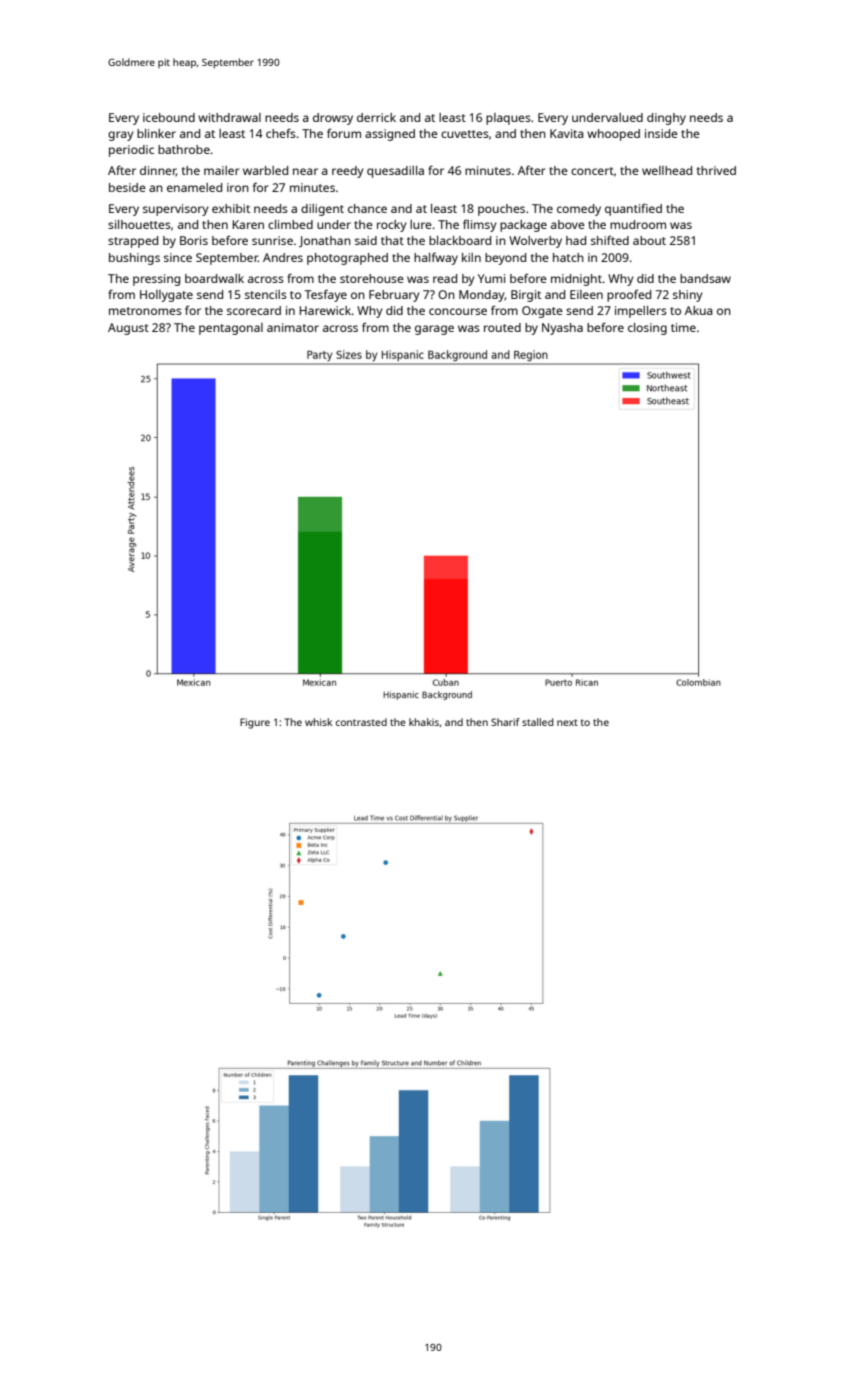 The width and height of the screenshot is (849, 1400). I want to click on bushings, so click(134, 259).
